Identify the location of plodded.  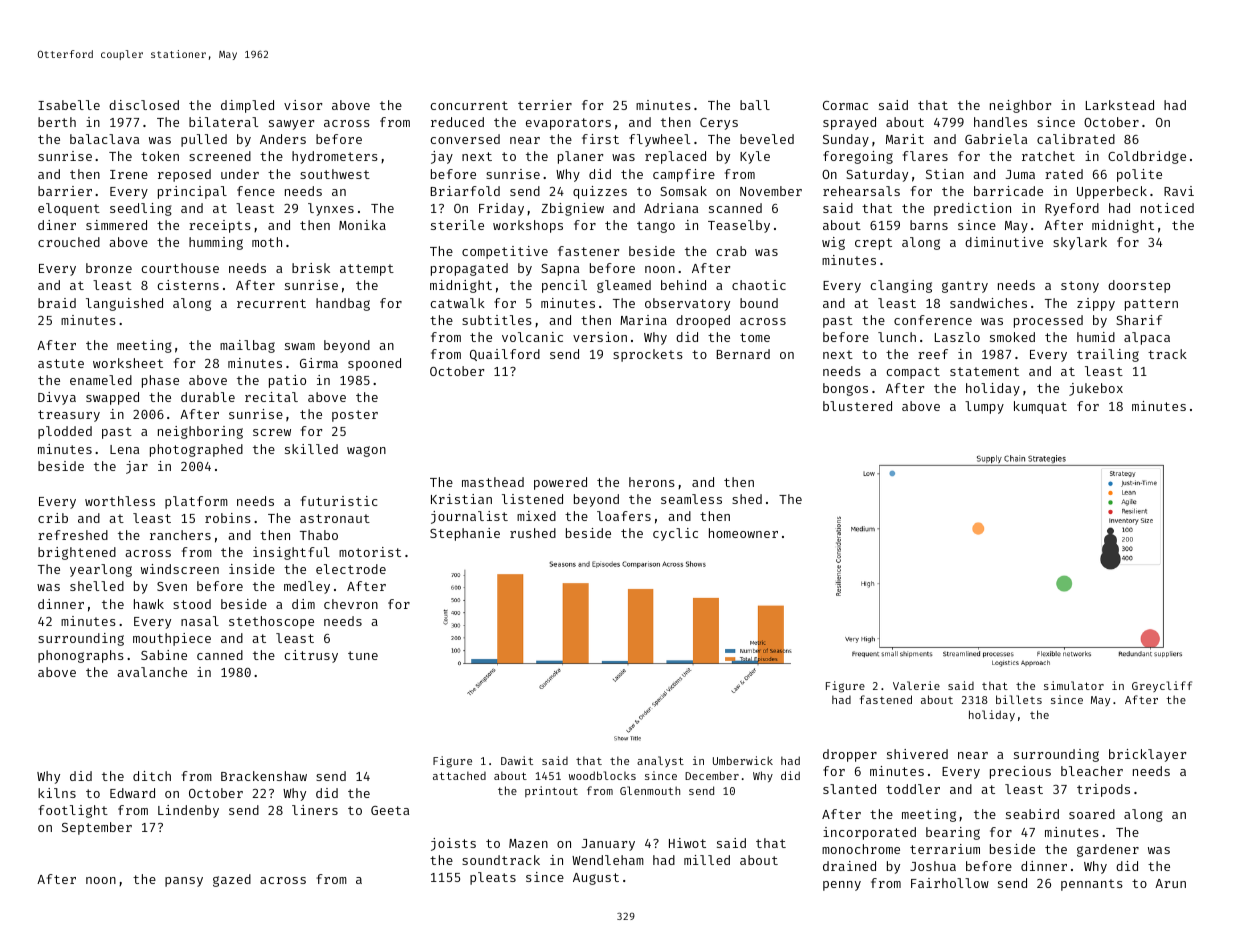
(65, 432).
